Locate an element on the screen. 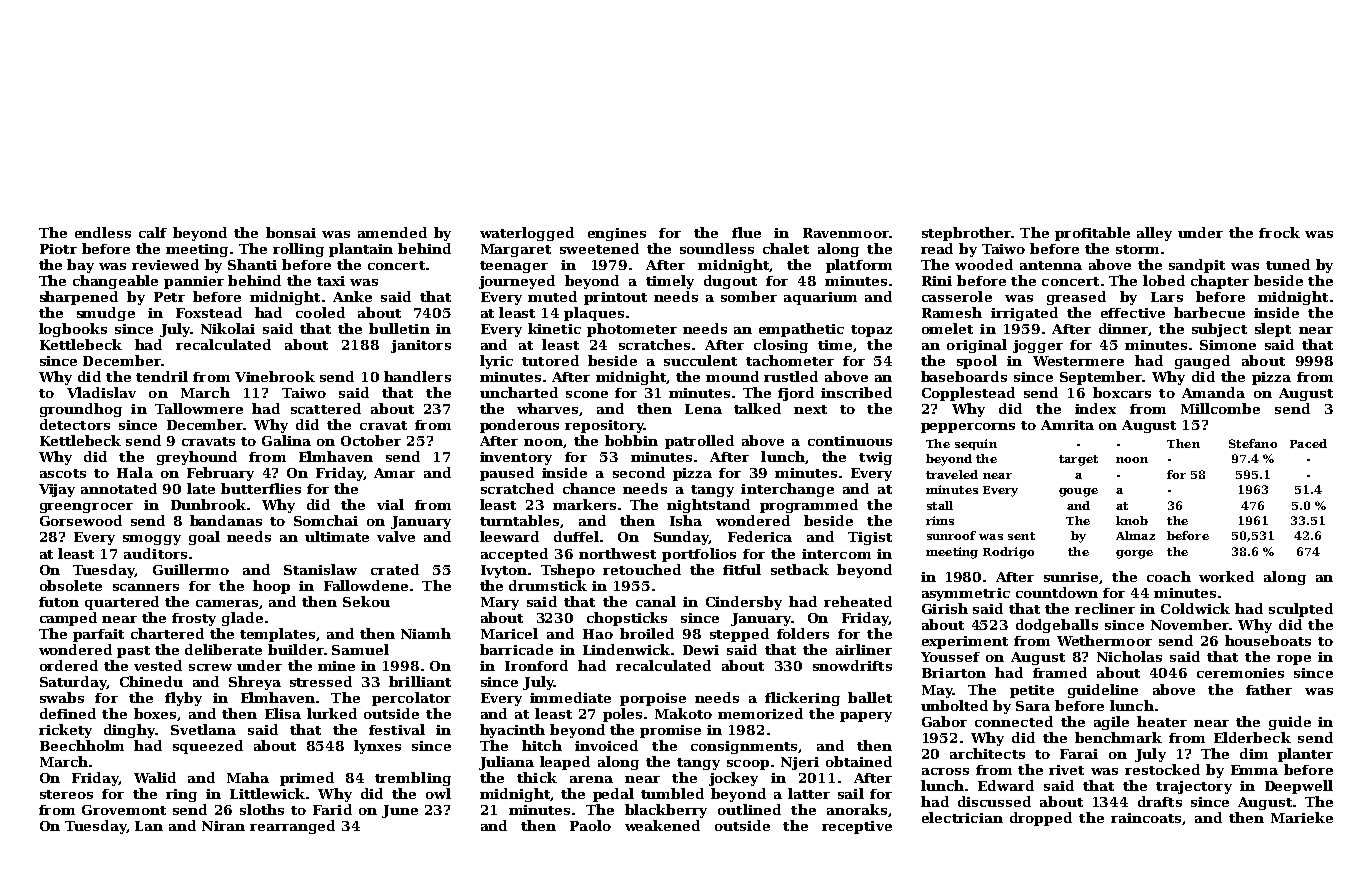 The image size is (1372, 887). sequin is located at coordinates (976, 444).
